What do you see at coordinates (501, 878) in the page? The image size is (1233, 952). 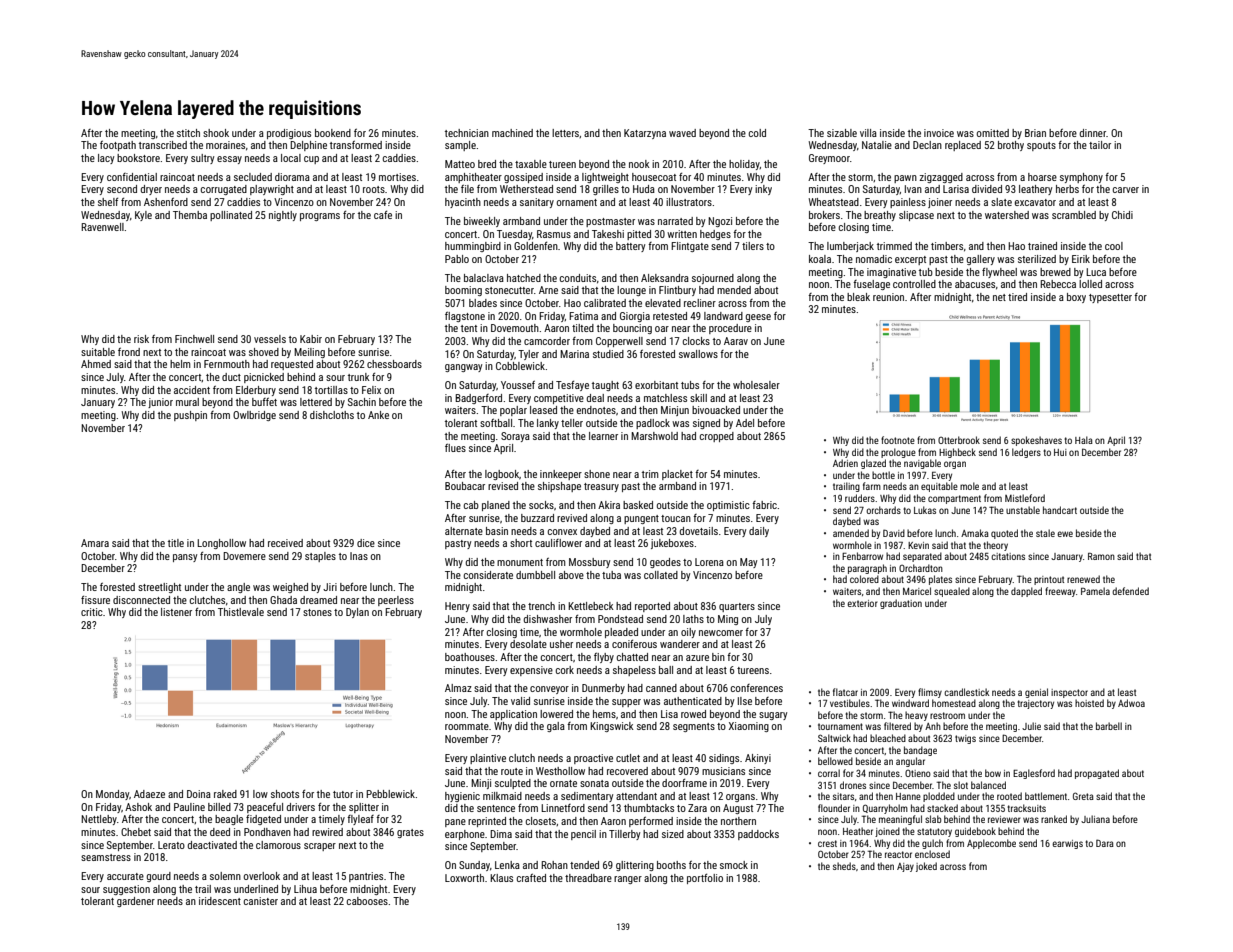 I see `Klaus` at bounding box center [501, 878].
